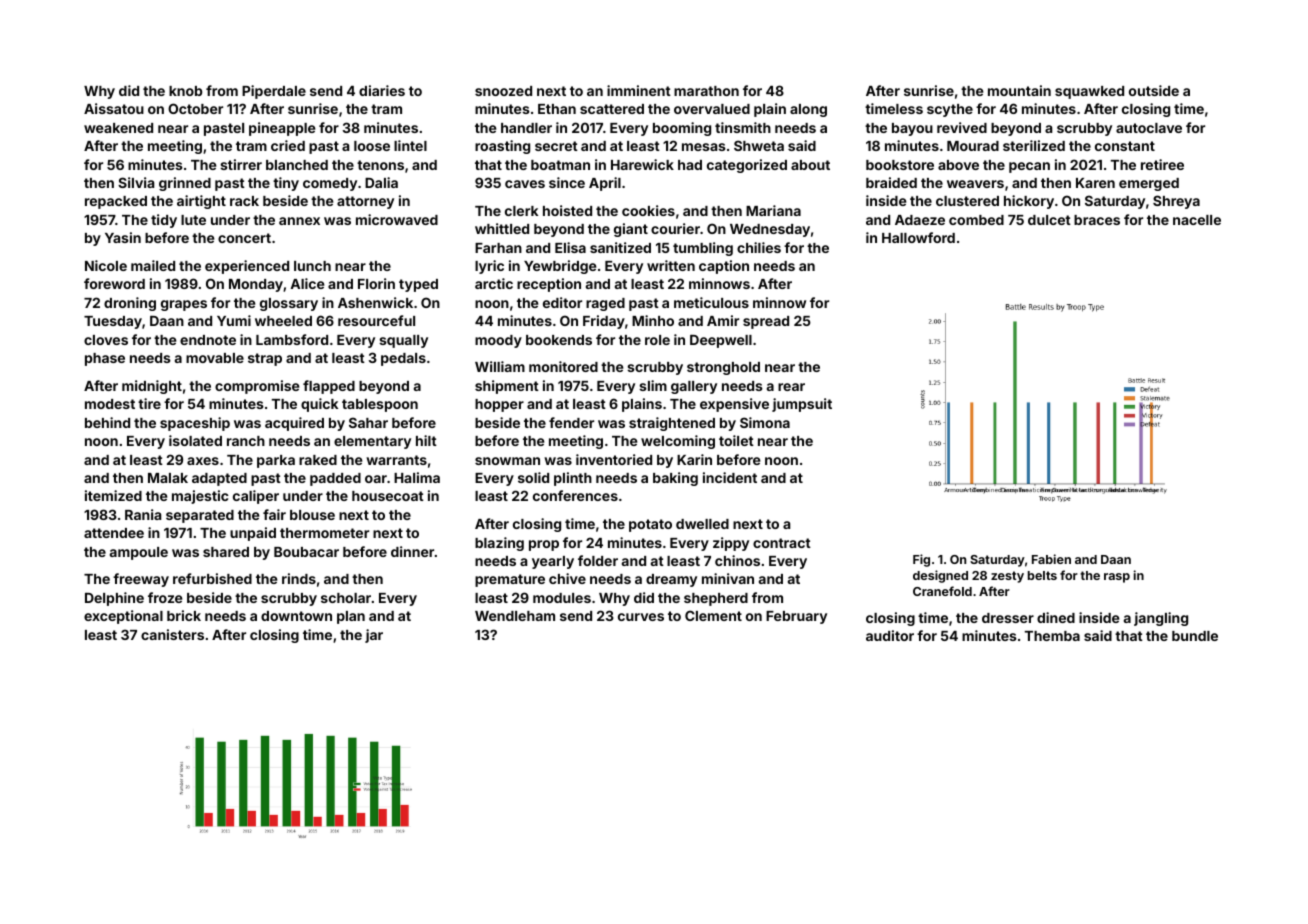  I want to click on Adaeze, so click(920, 220).
